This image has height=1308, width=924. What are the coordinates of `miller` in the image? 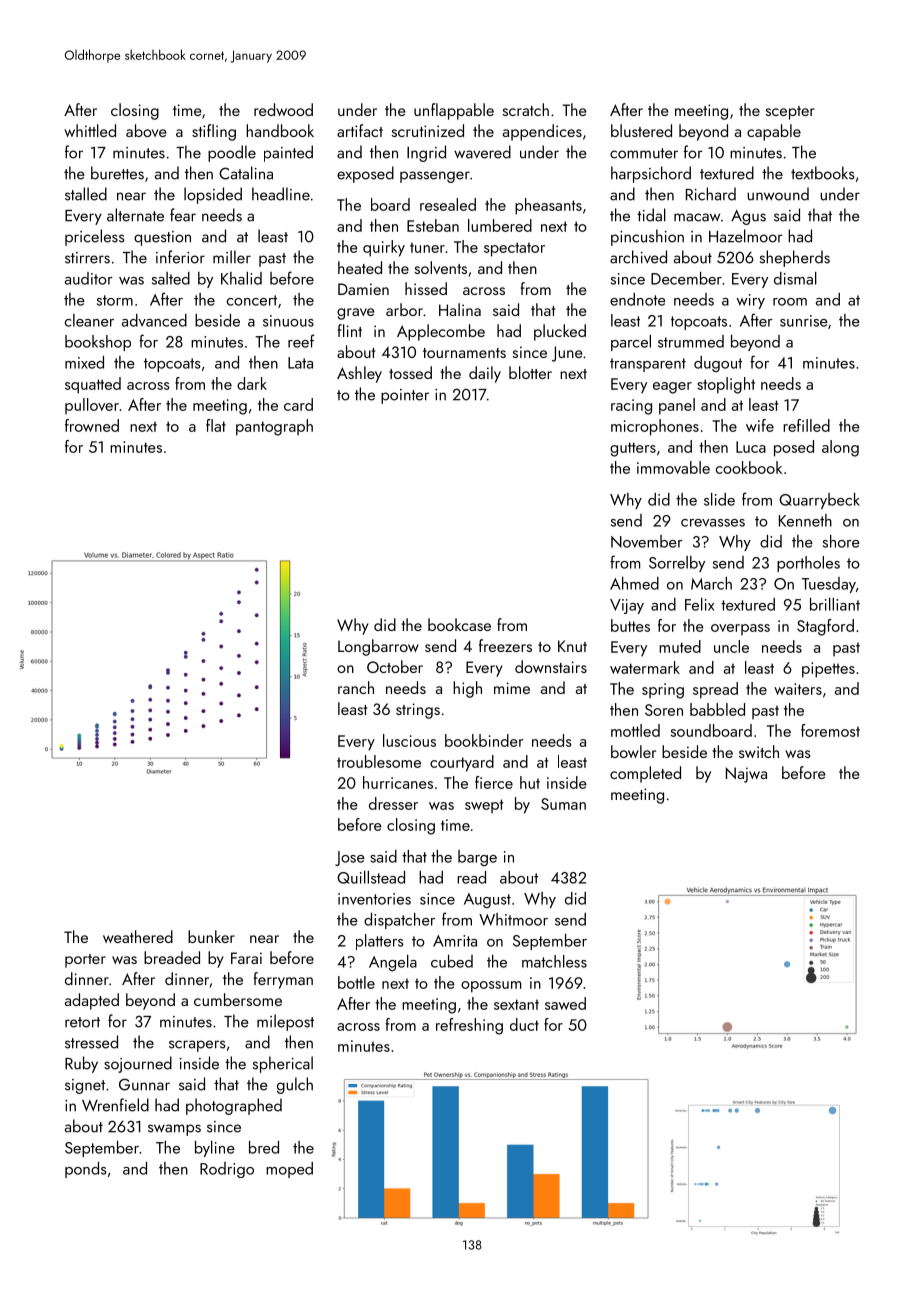 It's located at (232, 257).
